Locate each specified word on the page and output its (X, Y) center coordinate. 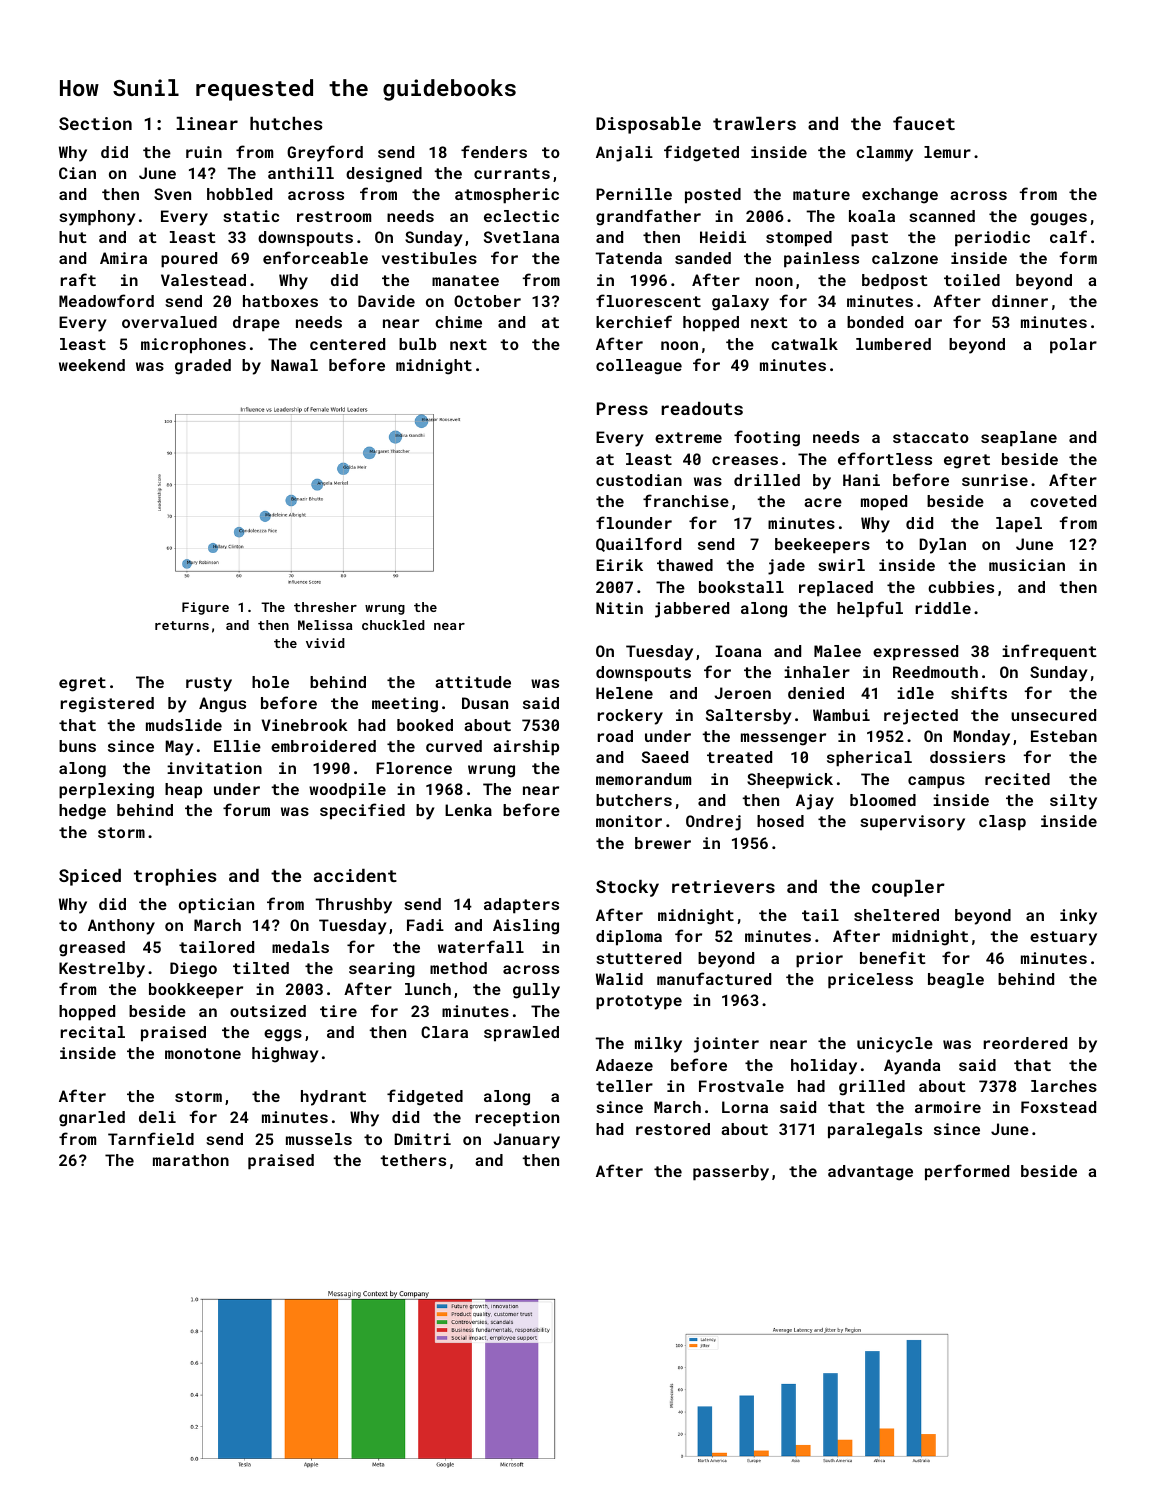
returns (182, 625)
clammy (884, 154)
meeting (405, 705)
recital (93, 1032)
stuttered (638, 958)
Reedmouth (935, 672)
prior (819, 960)
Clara (444, 1032)
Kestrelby (102, 970)
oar (928, 323)
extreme (688, 437)
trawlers (754, 123)
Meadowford (106, 300)
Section (95, 123)
